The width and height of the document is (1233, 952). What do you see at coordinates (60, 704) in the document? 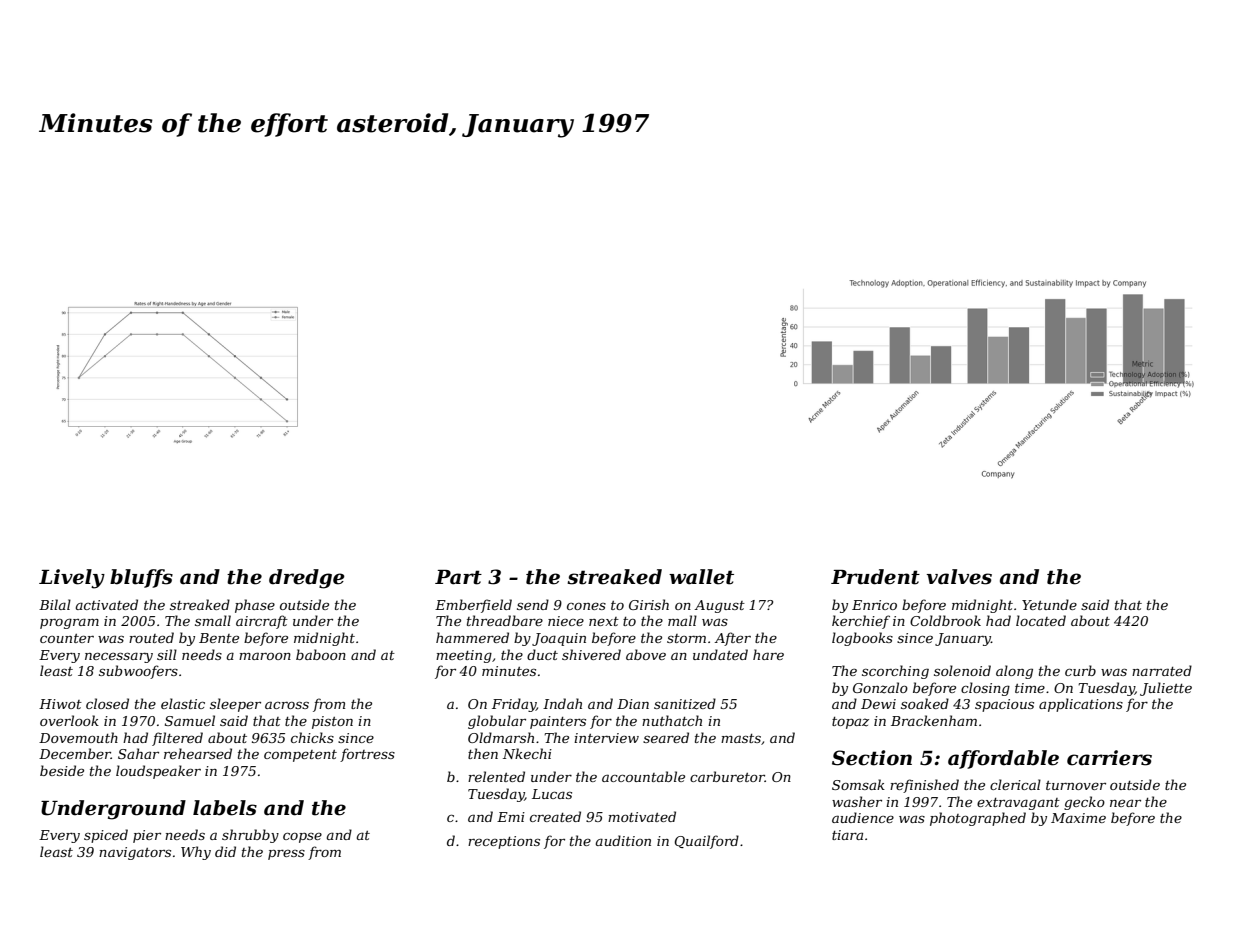
I see `Hiwot` at bounding box center [60, 704].
